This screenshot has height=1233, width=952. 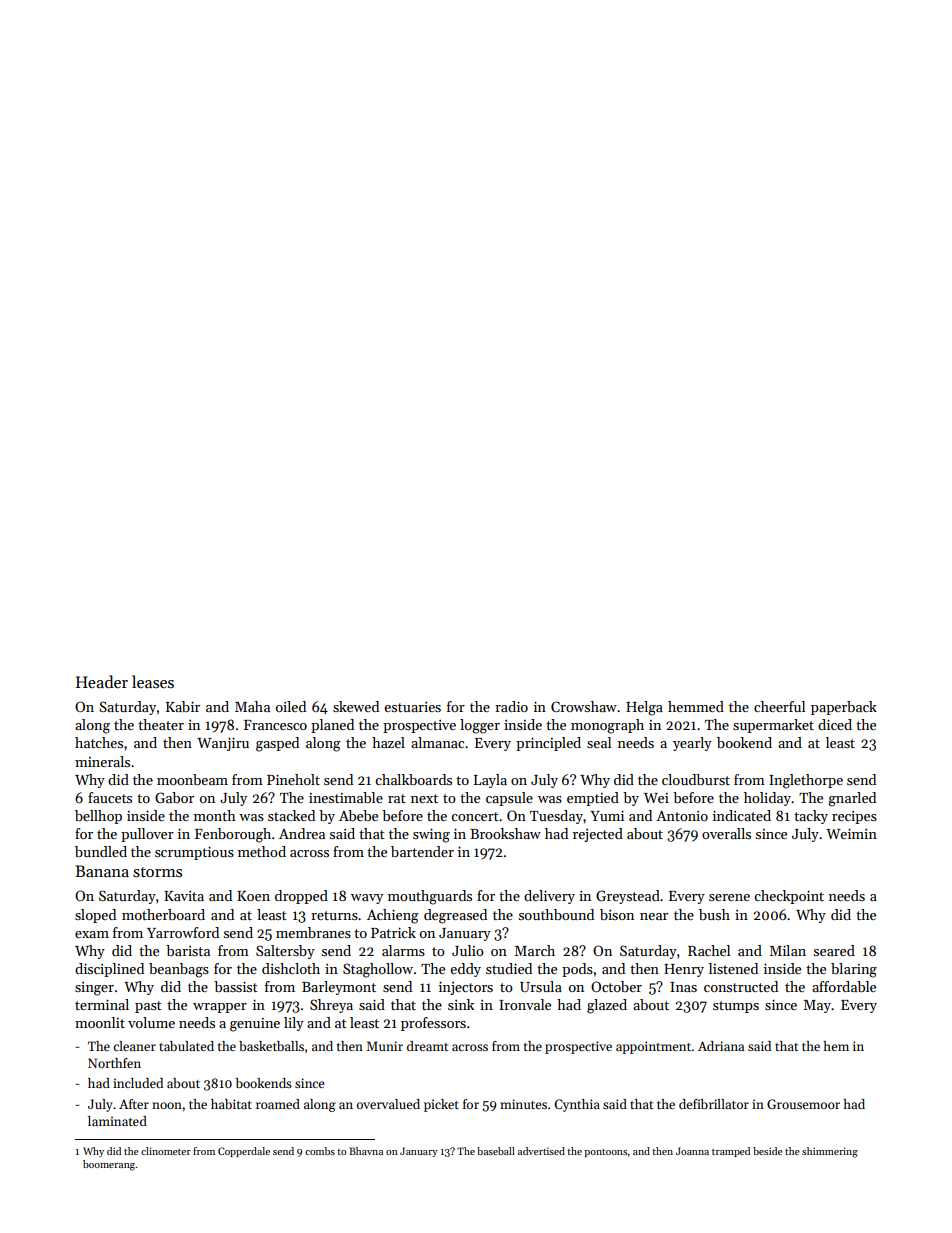 I want to click on shimmering, so click(x=830, y=1152).
